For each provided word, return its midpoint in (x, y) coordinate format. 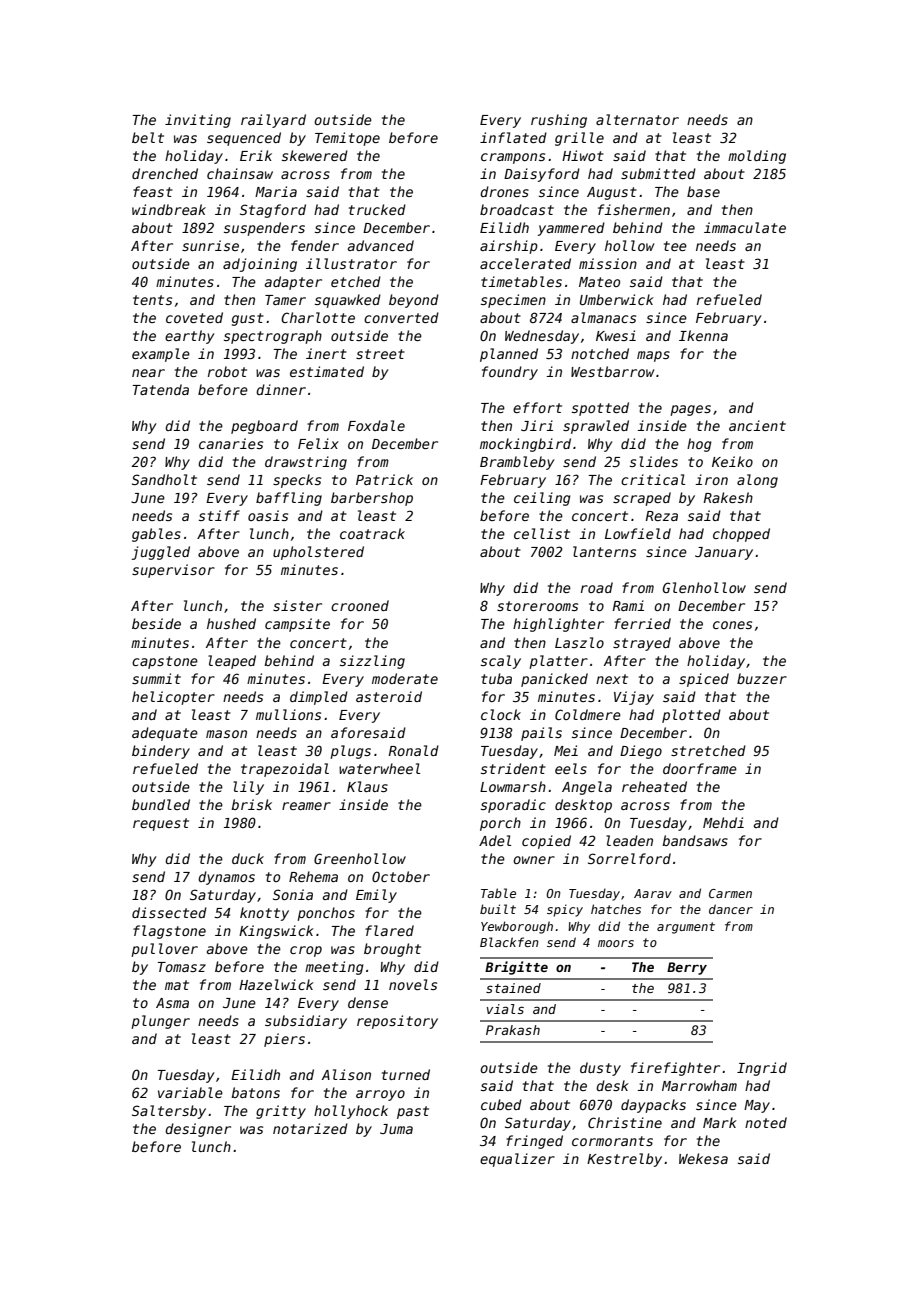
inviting (198, 121)
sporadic (513, 806)
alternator (637, 119)
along (757, 481)
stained (513, 988)
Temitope (347, 139)
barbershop (372, 499)
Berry (687, 968)
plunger (160, 1022)
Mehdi (723, 822)
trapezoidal (285, 770)
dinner (281, 389)
